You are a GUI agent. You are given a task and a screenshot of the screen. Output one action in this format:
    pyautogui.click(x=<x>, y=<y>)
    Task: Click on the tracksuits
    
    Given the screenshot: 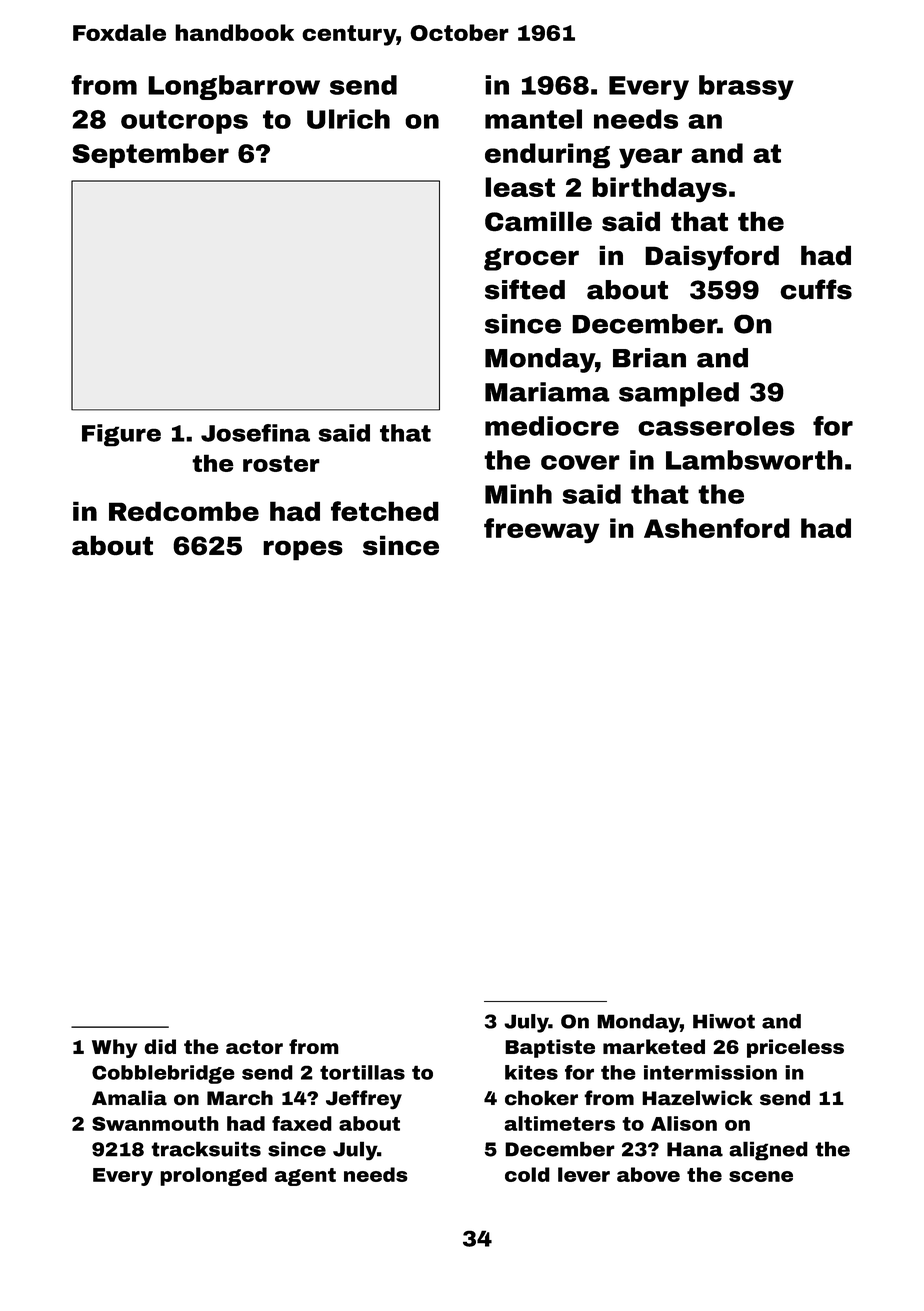 What is the action you would take?
    pyautogui.click(x=206, y=1149)
